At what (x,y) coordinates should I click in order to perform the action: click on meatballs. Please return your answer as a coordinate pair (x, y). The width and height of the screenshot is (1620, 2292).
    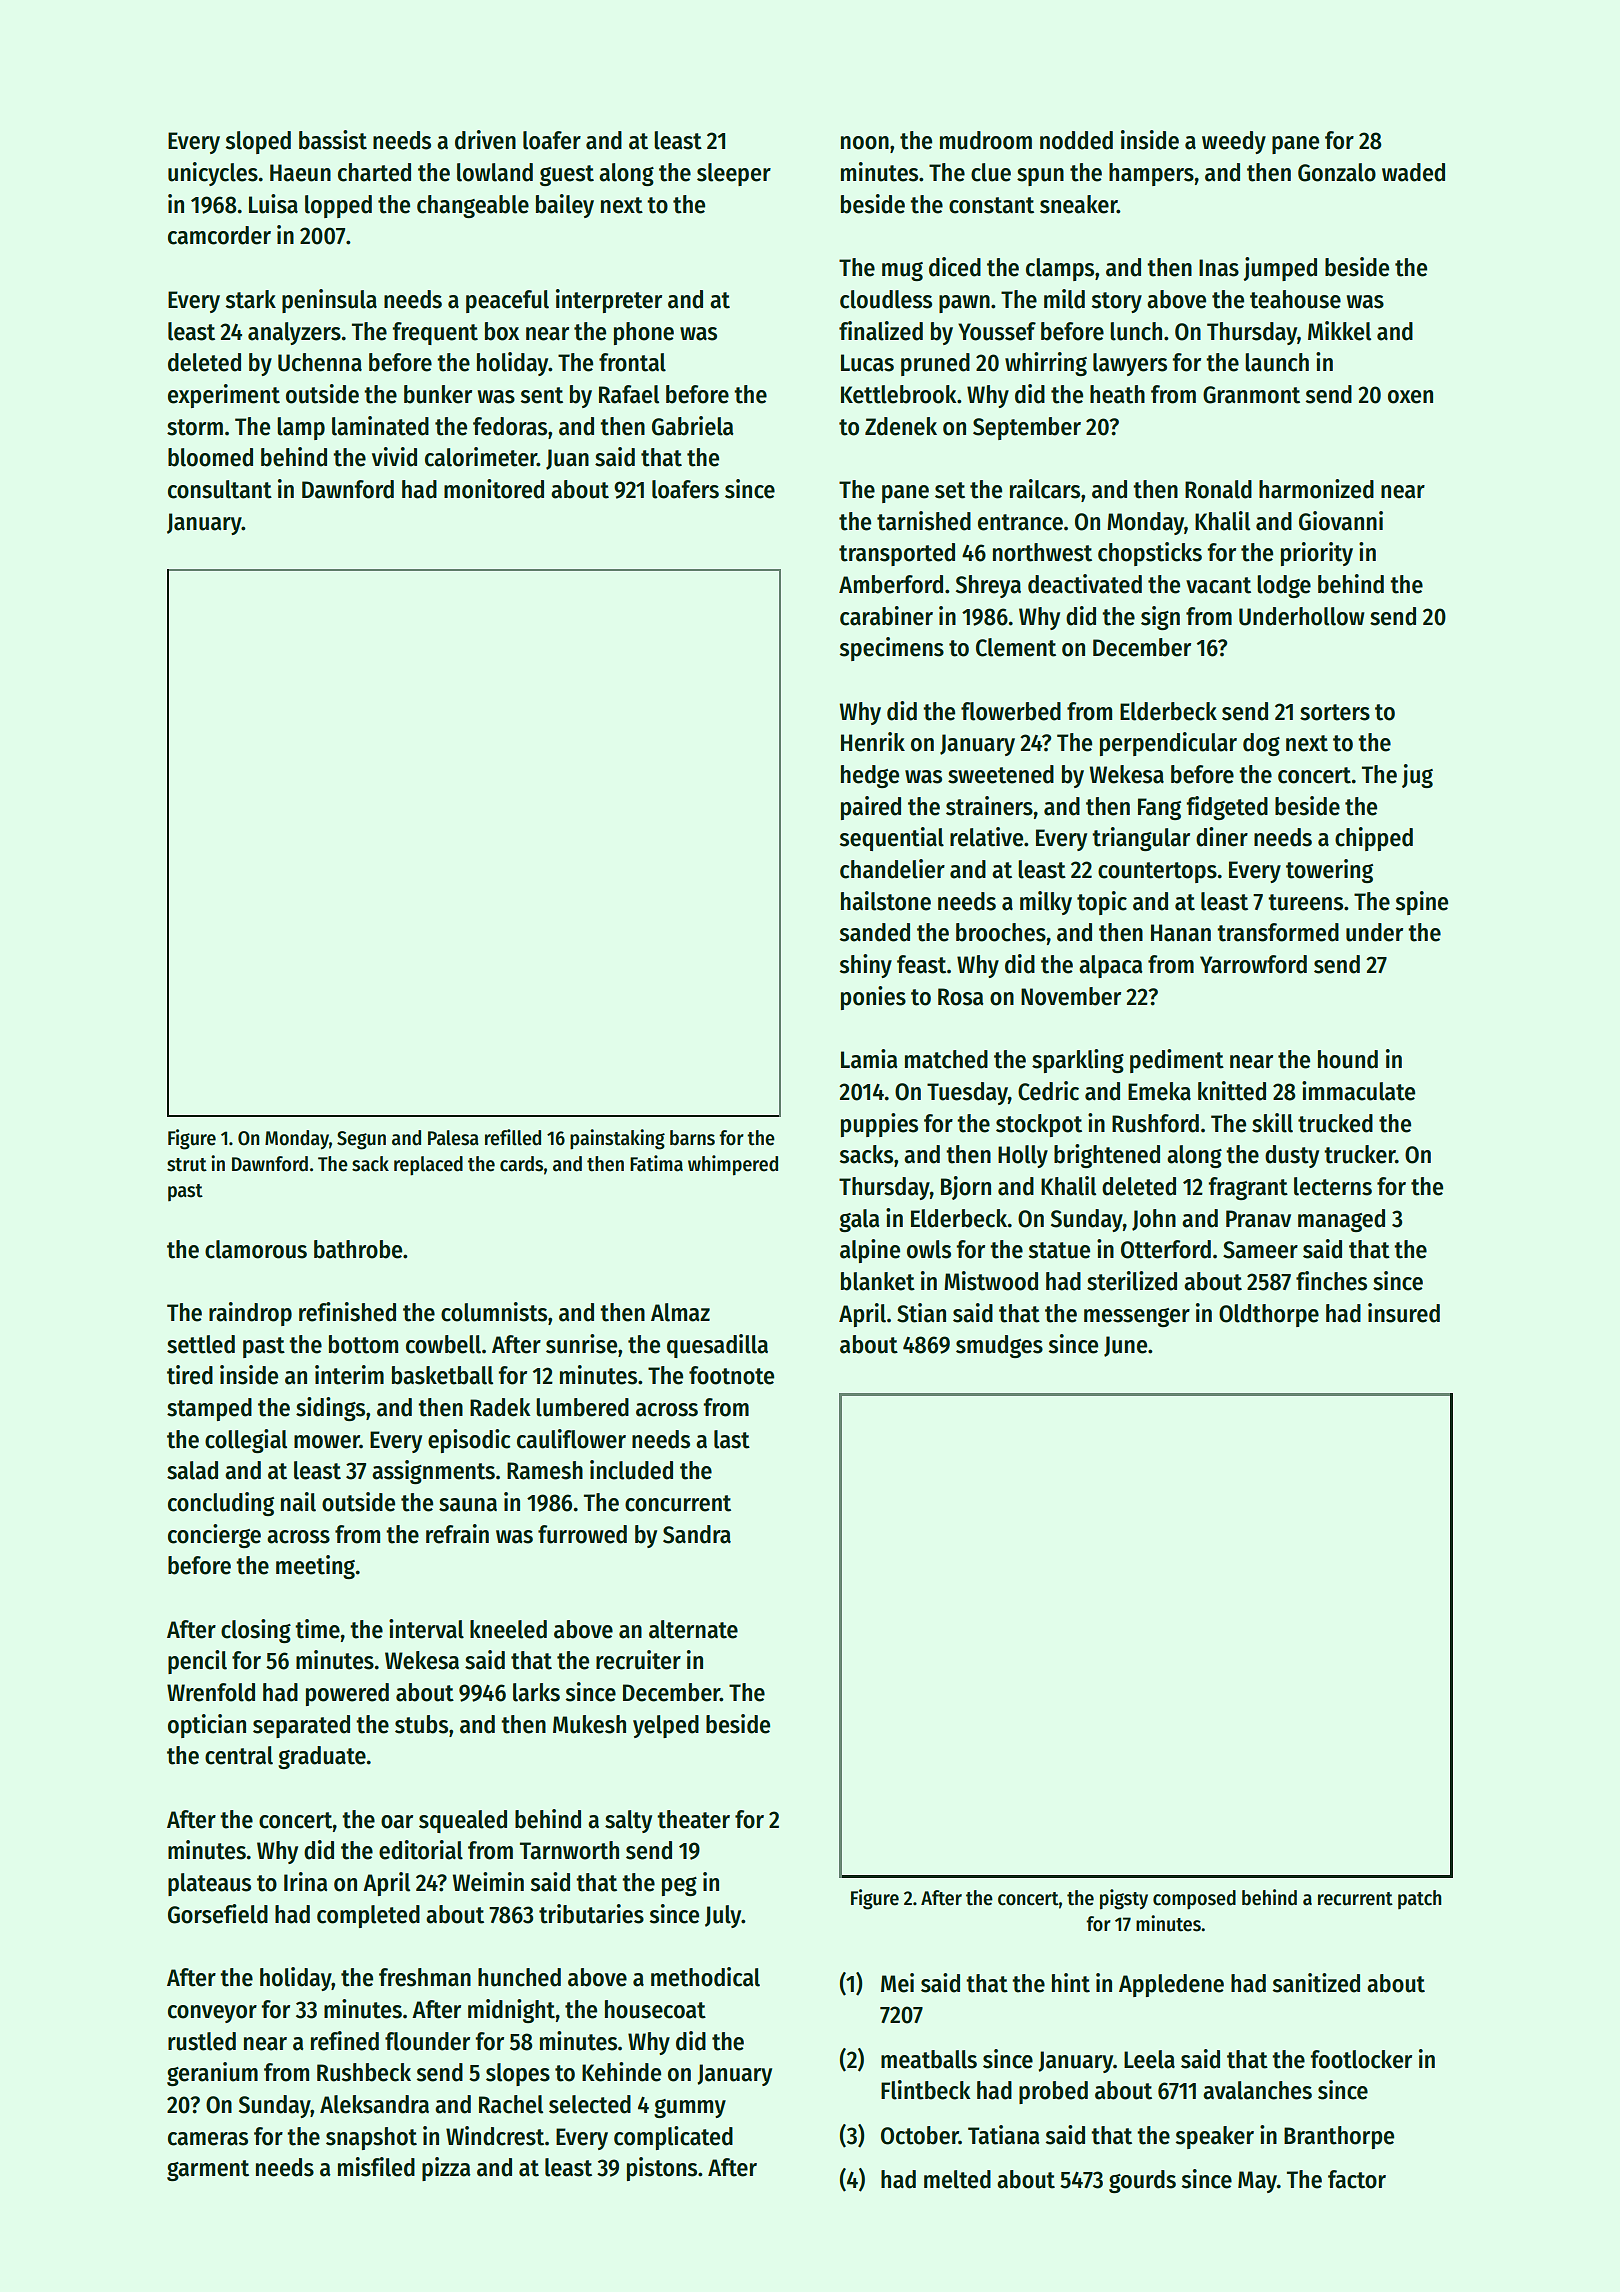
    Looking at the image, I should click on (929, 2059).
